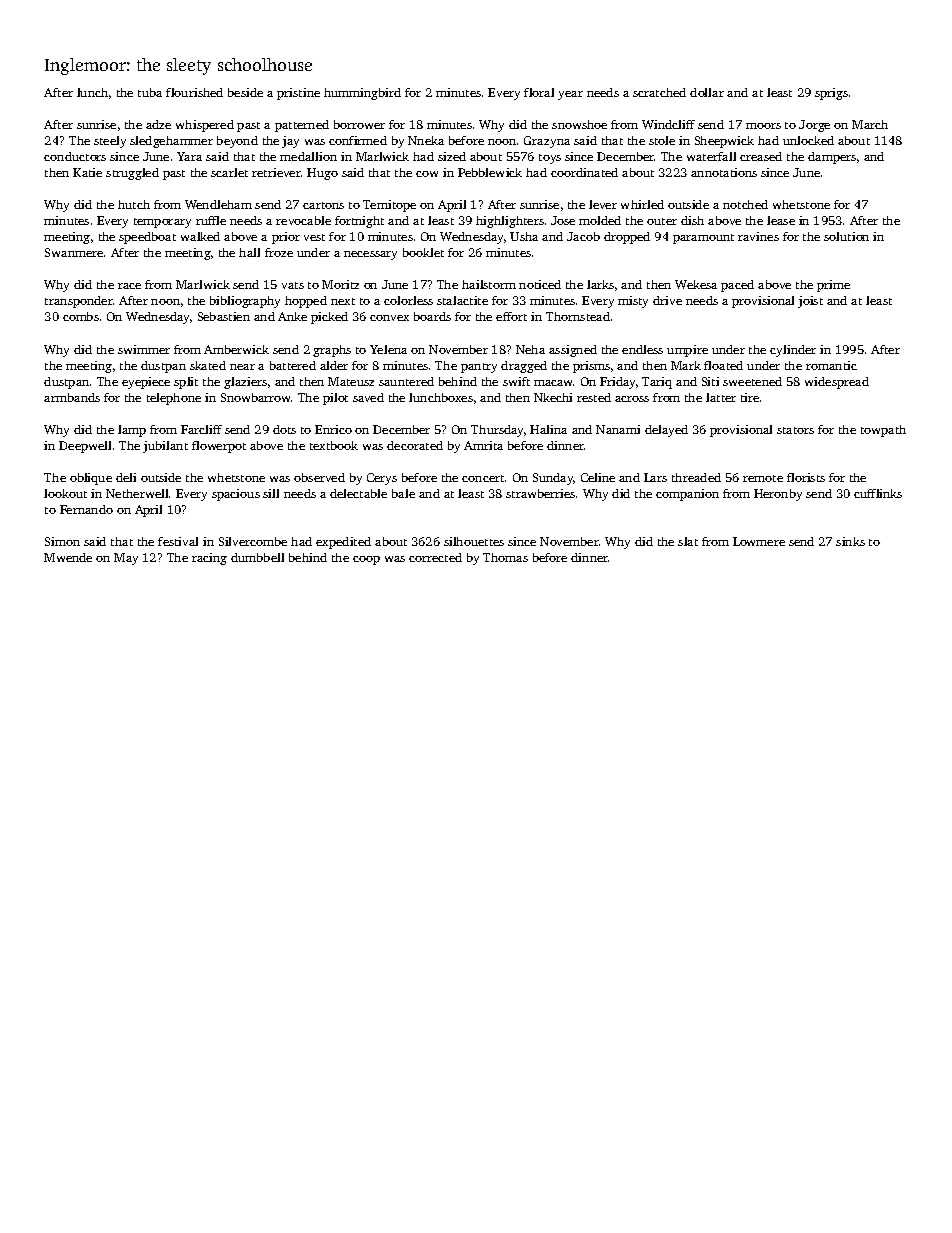  What do you see at coordinates (194, 92) in the screenshot?
I see `flourished` at bounding box center [194, 92].
